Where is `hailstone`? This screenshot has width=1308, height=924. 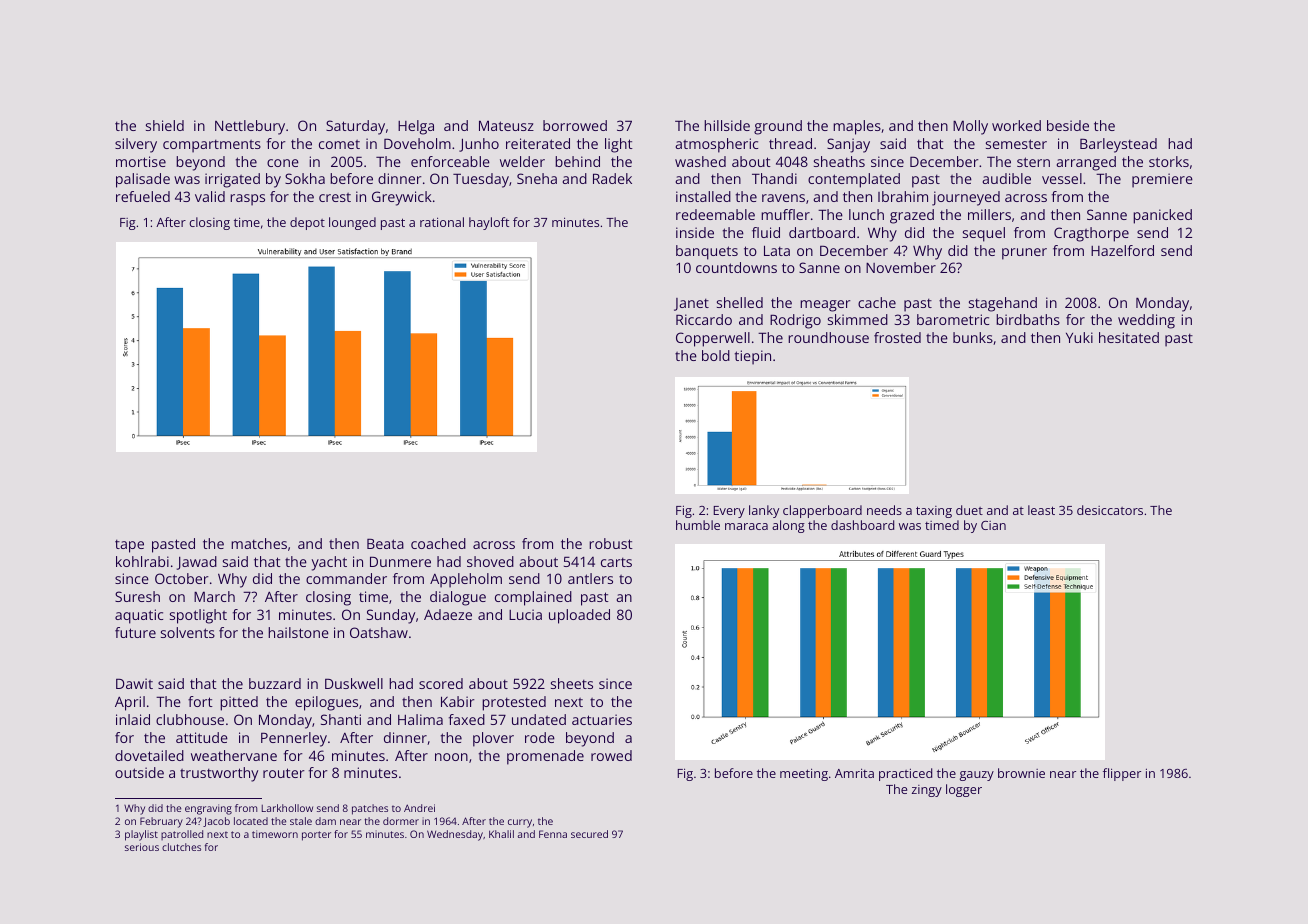 hailstone is located at coordinates (298, 632).
